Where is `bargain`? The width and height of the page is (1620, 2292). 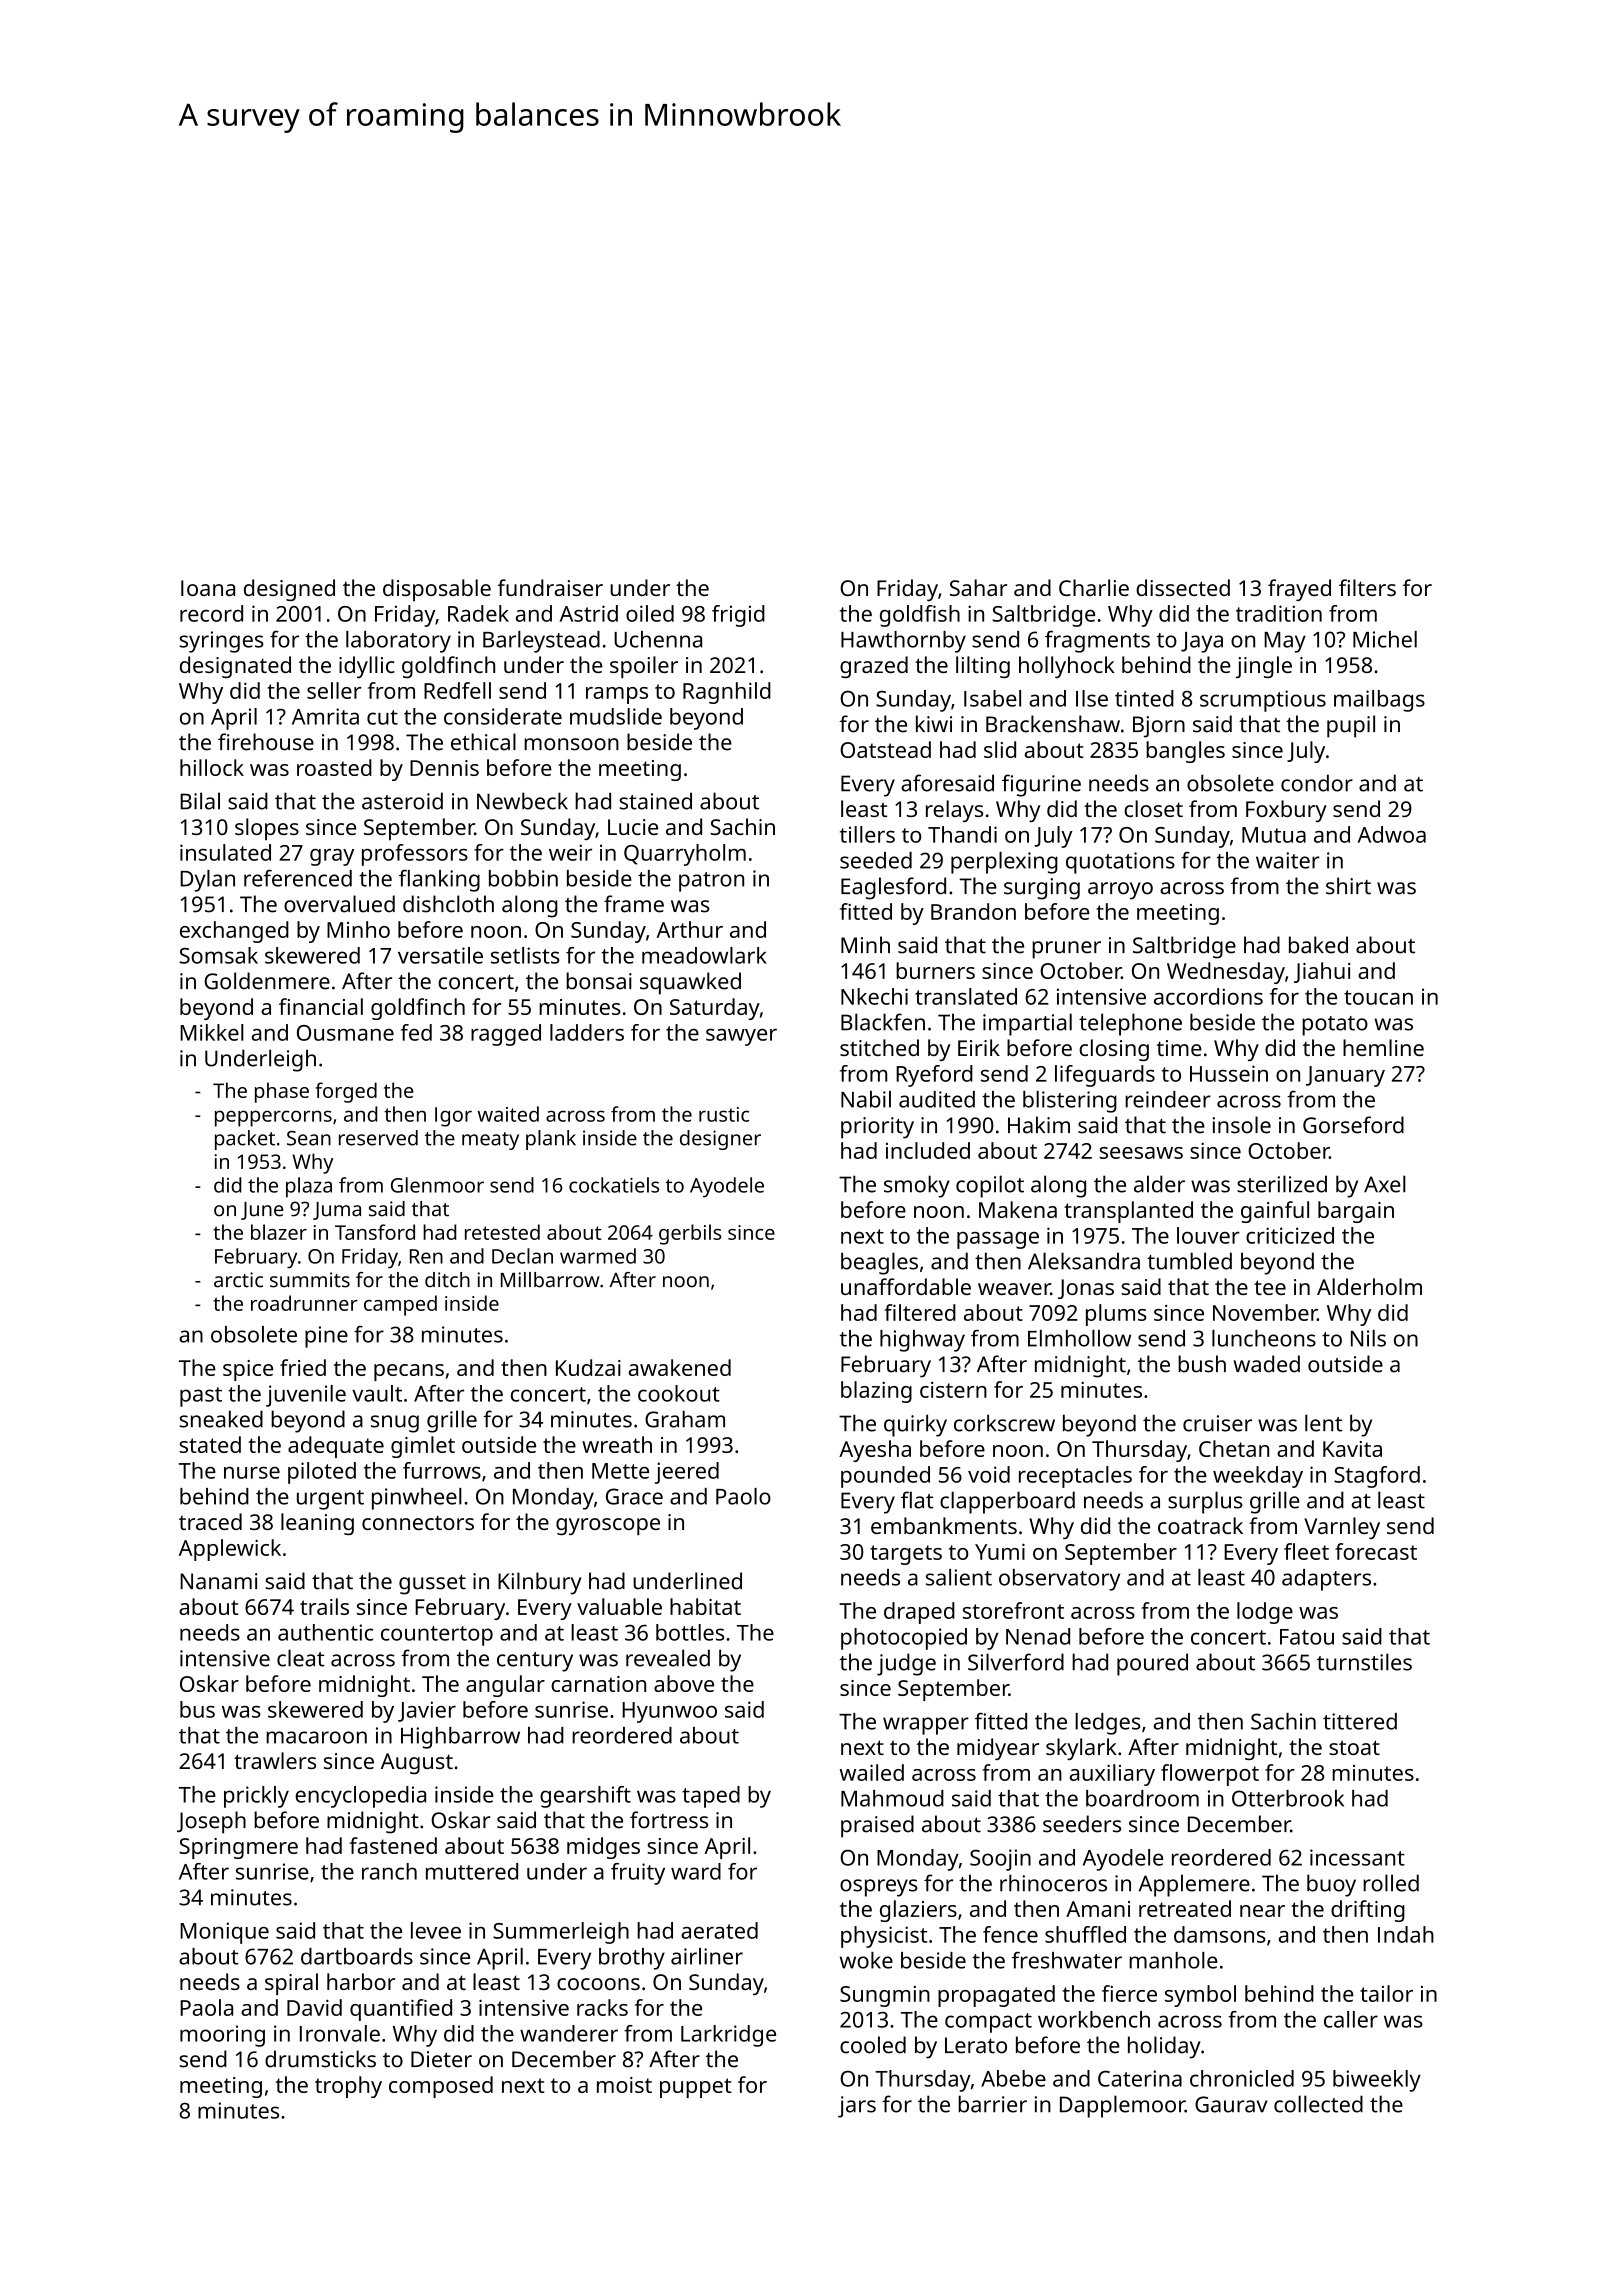
bargain is located at coordinates (1356, 1212).
